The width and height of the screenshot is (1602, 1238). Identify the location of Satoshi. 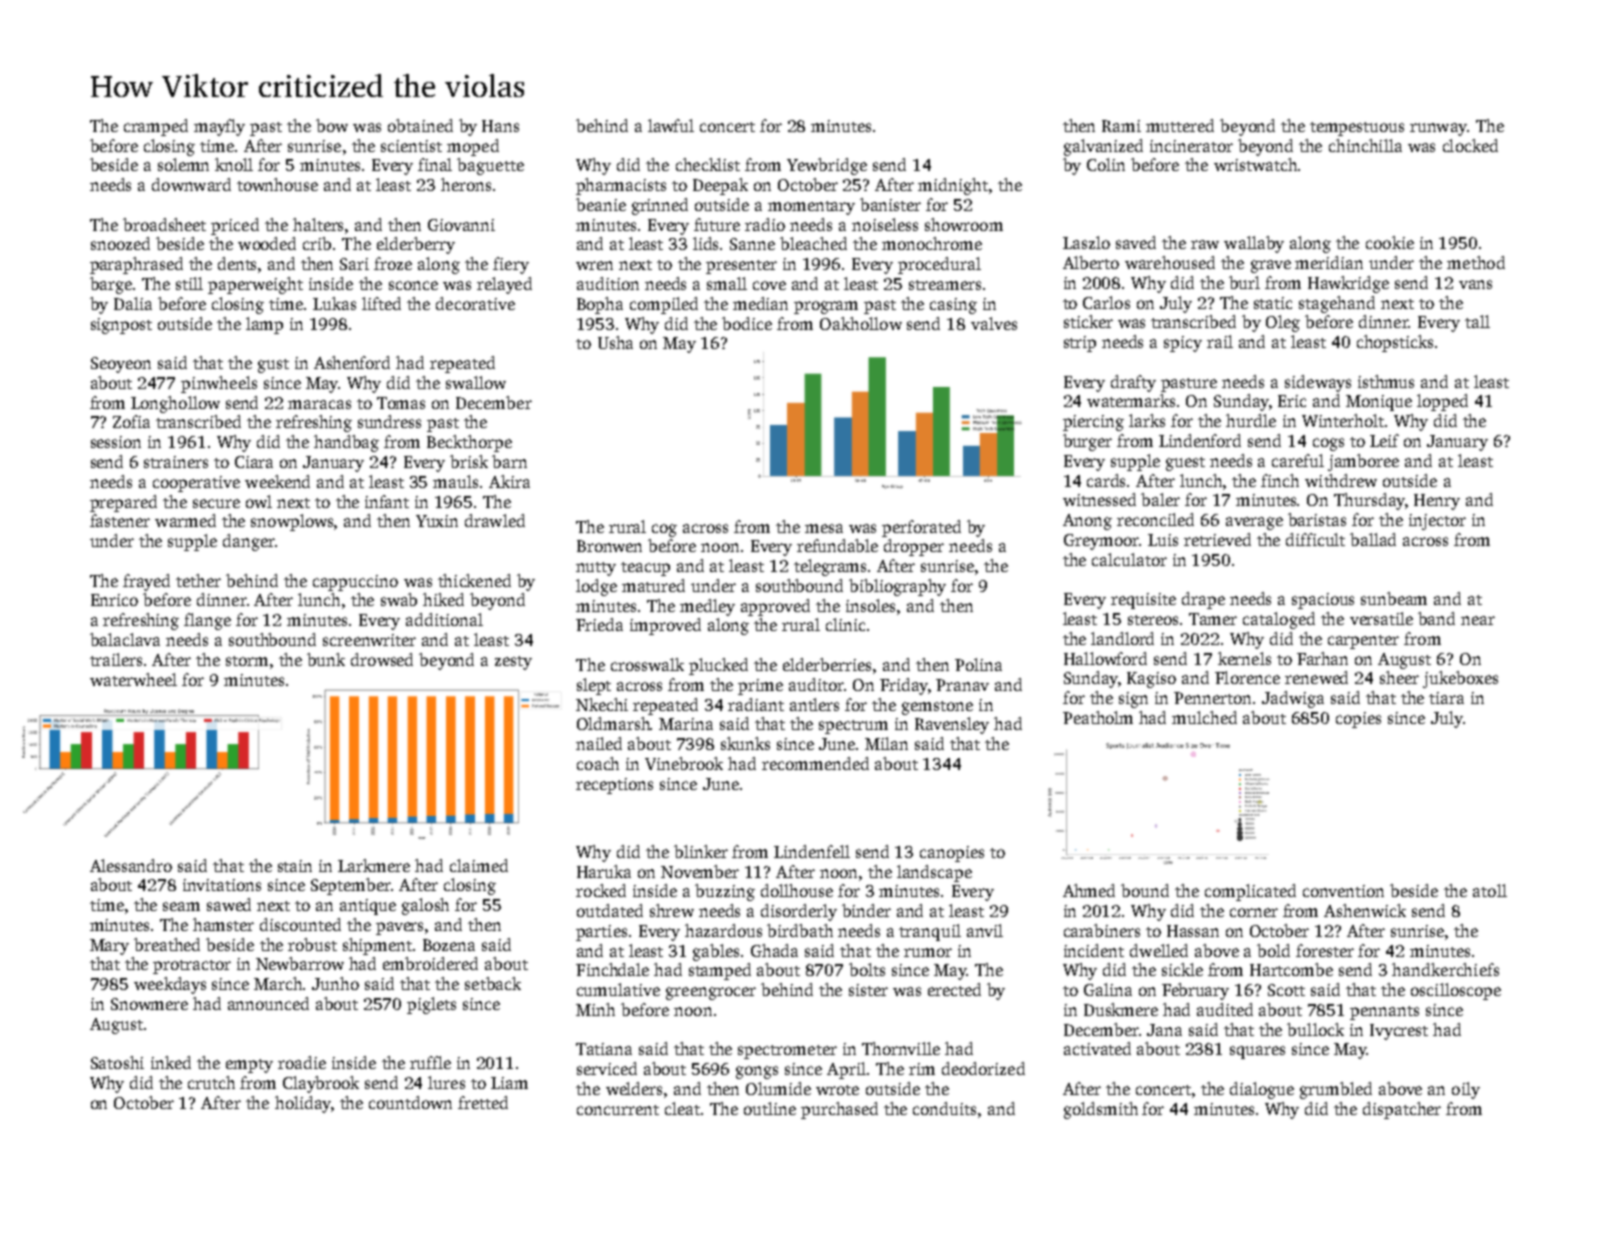
(117, 1062).
